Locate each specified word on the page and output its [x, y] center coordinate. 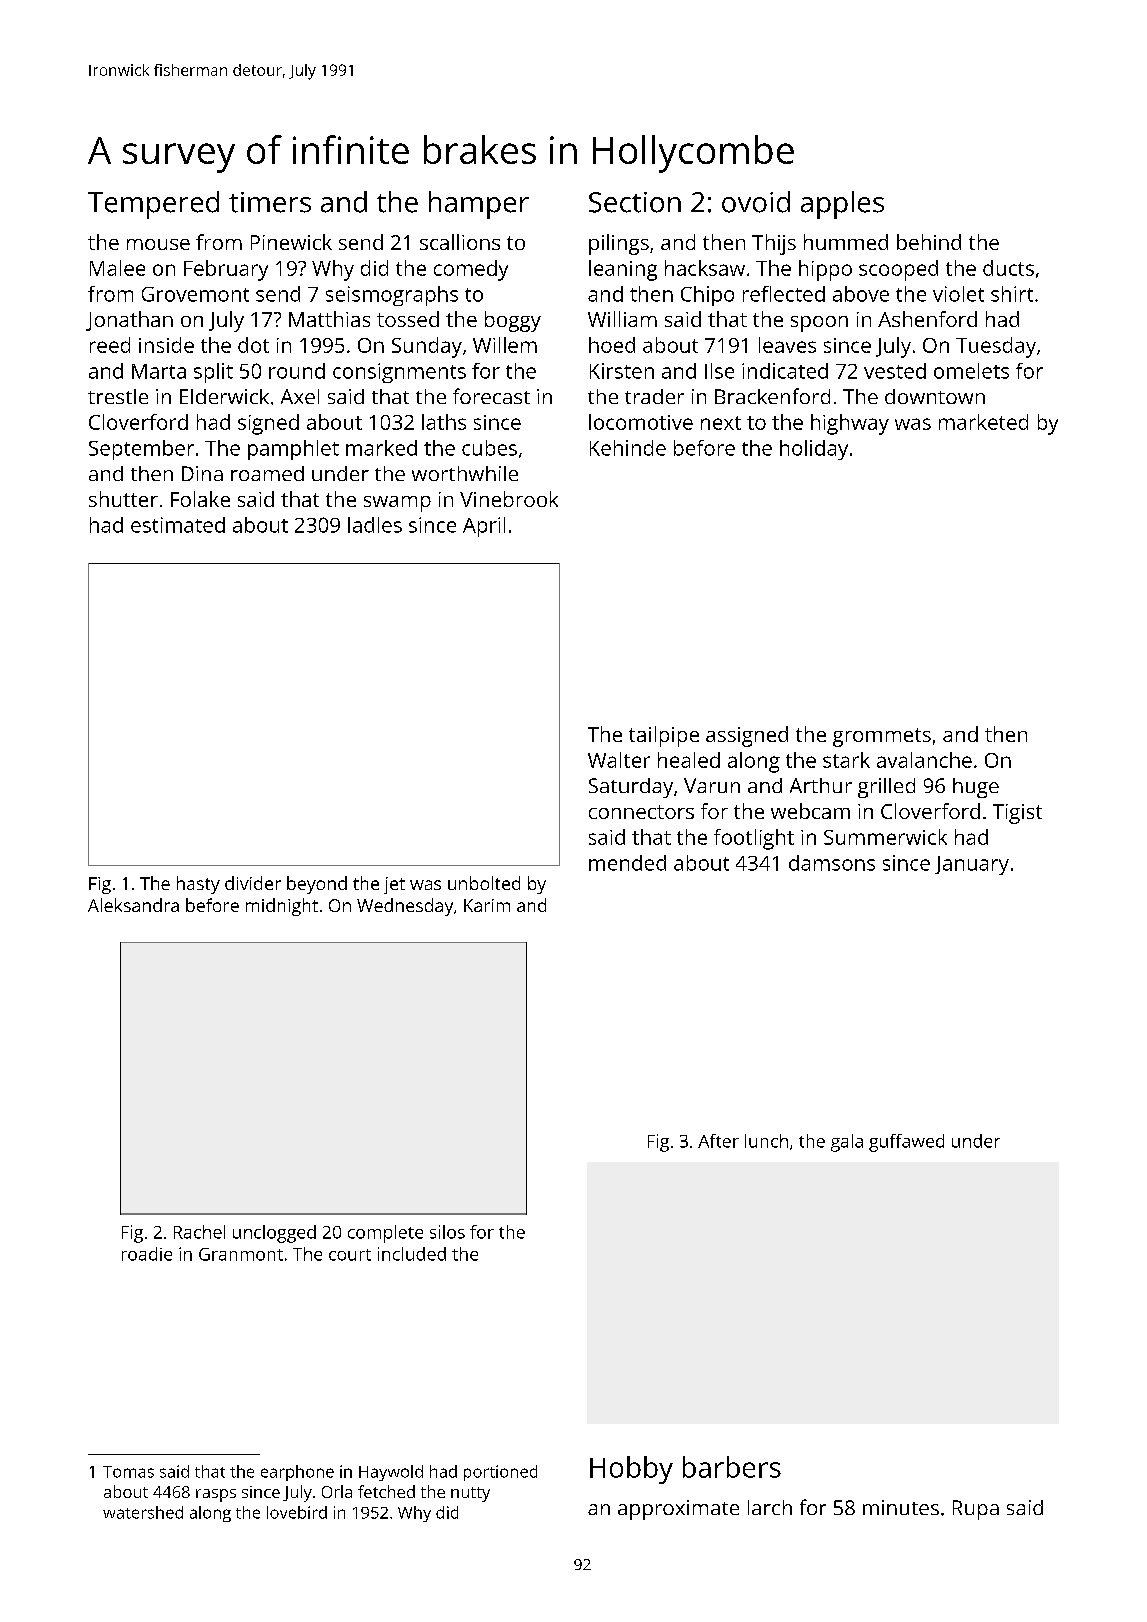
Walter [619, 760]
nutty [470, 1494]
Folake [200, 499]
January [972, 865]
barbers [732, 1467]
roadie [147, 1254]
